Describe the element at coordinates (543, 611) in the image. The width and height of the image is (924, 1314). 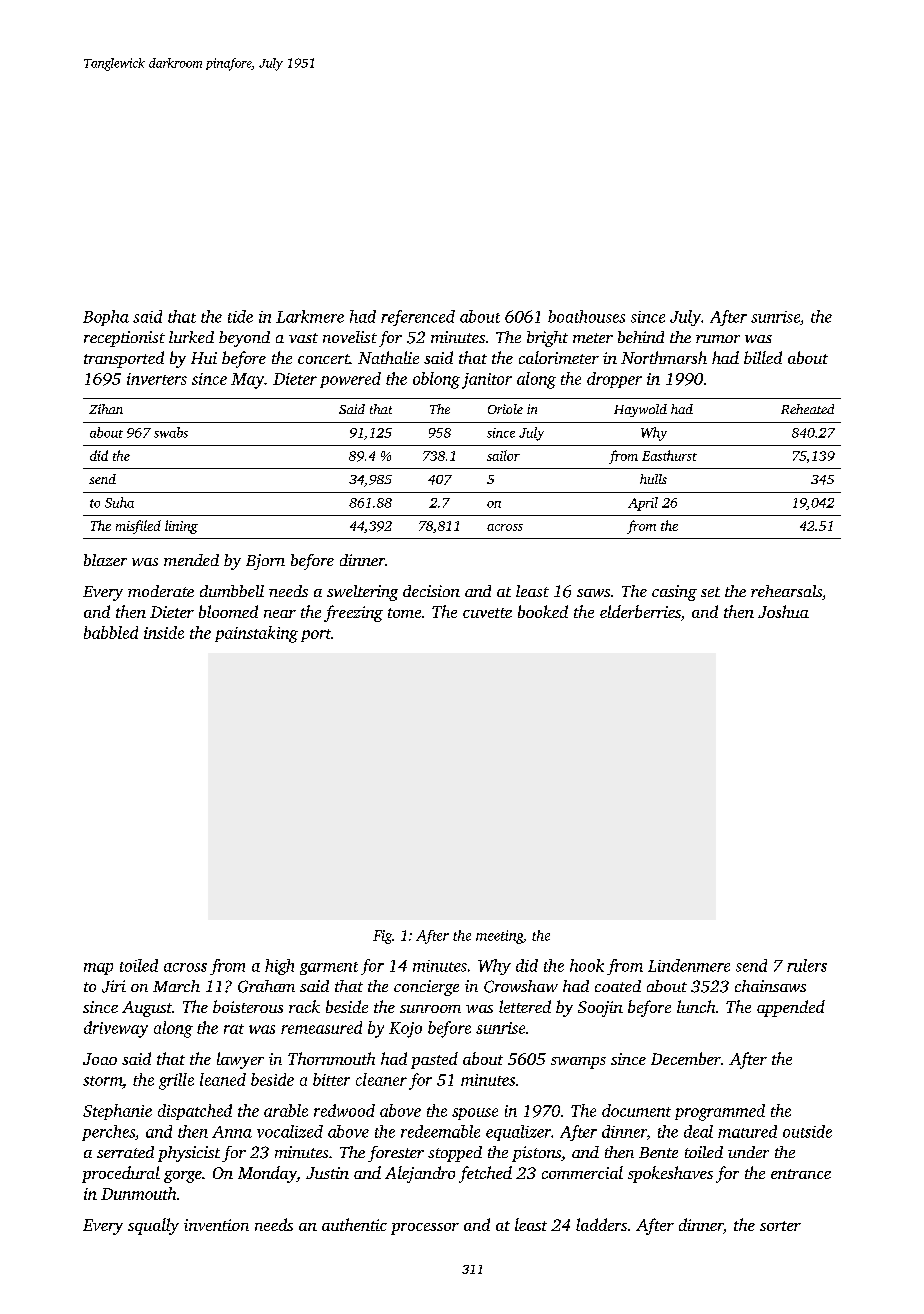
I see `booked` at that location.
